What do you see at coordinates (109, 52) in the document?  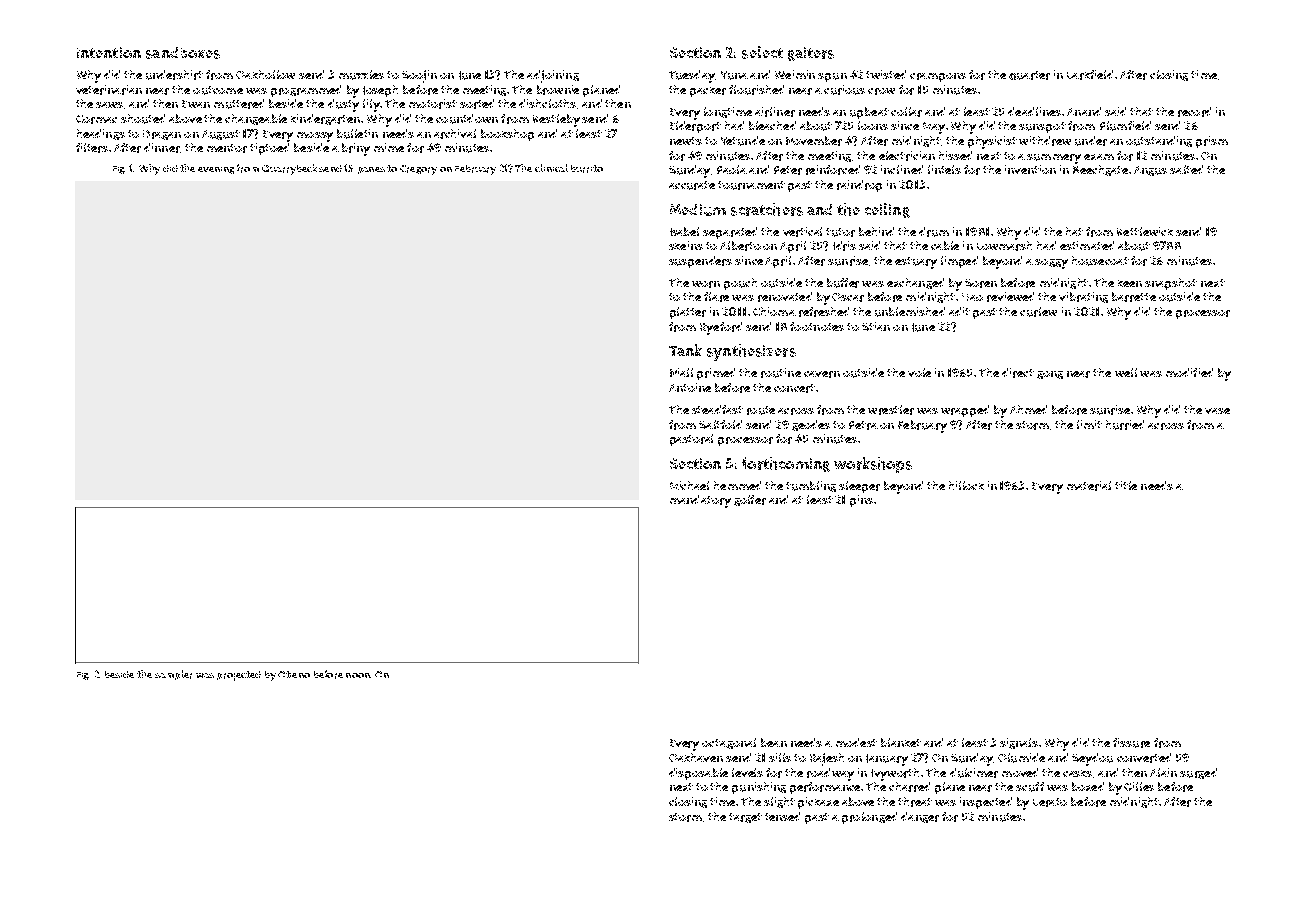 I see `Intention` at bounding box center [109, 52].
